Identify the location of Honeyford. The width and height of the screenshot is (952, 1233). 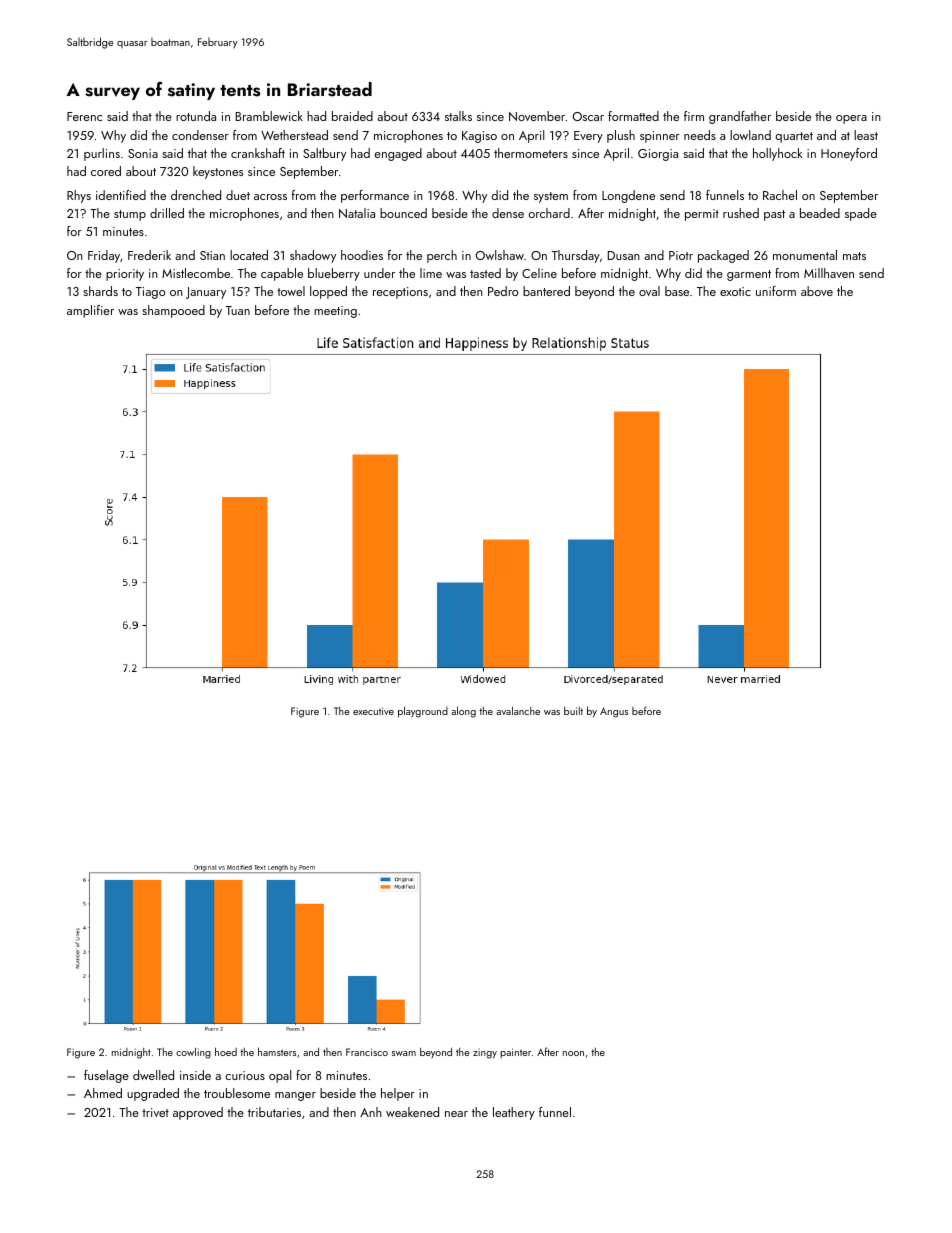
(849, 154).
